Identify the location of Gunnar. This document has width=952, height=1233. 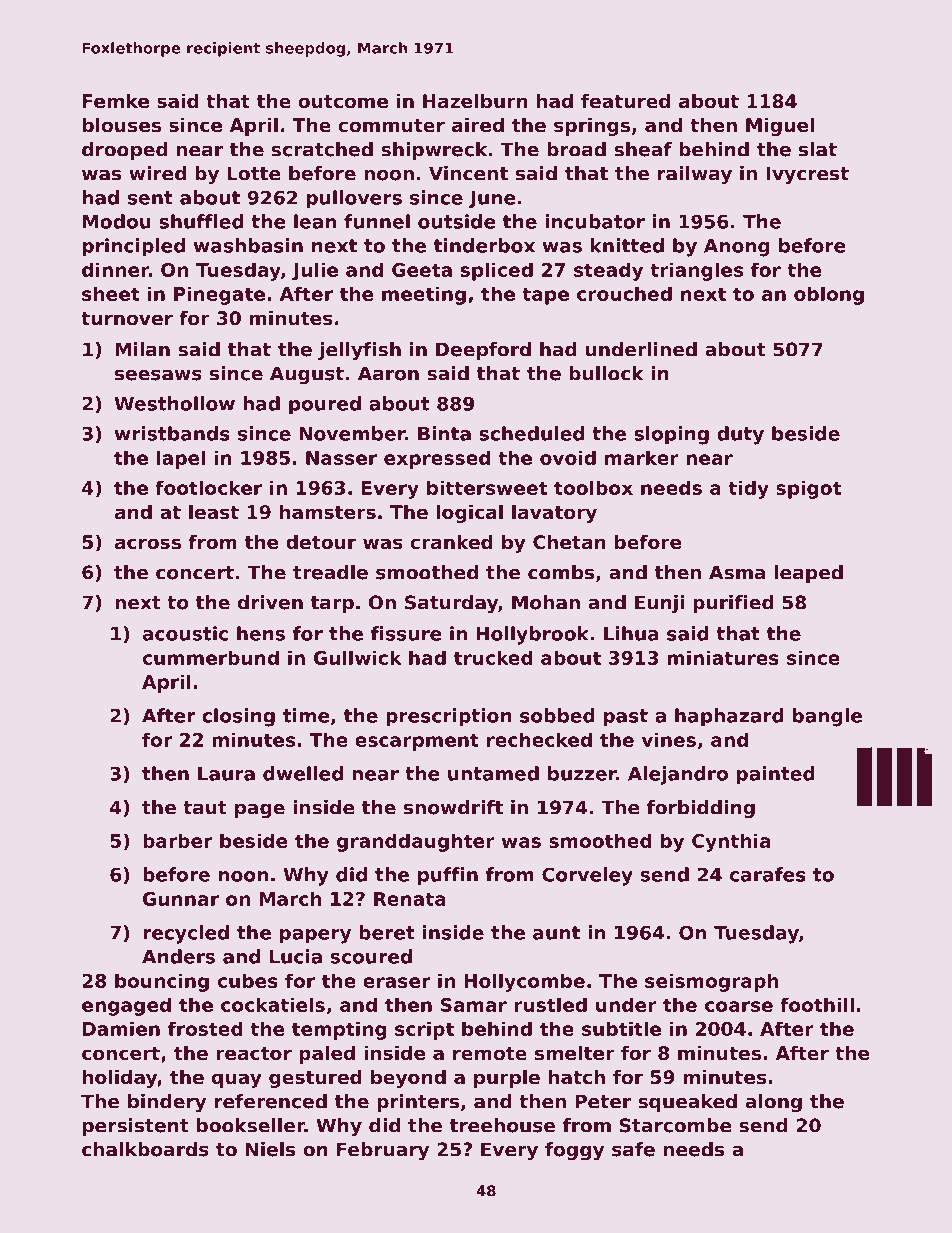
(181, 899).
